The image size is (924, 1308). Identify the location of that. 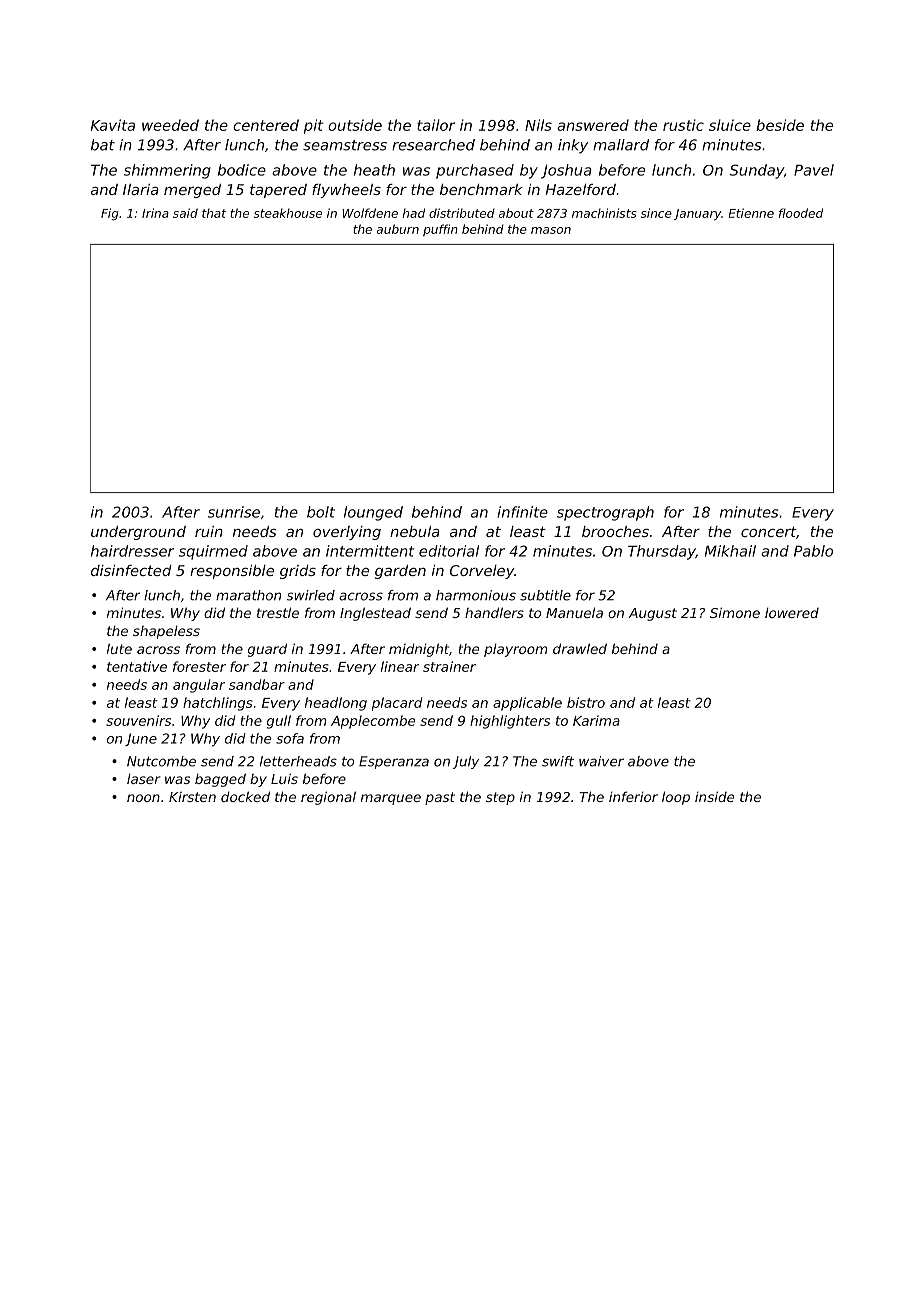
(214, 213).
